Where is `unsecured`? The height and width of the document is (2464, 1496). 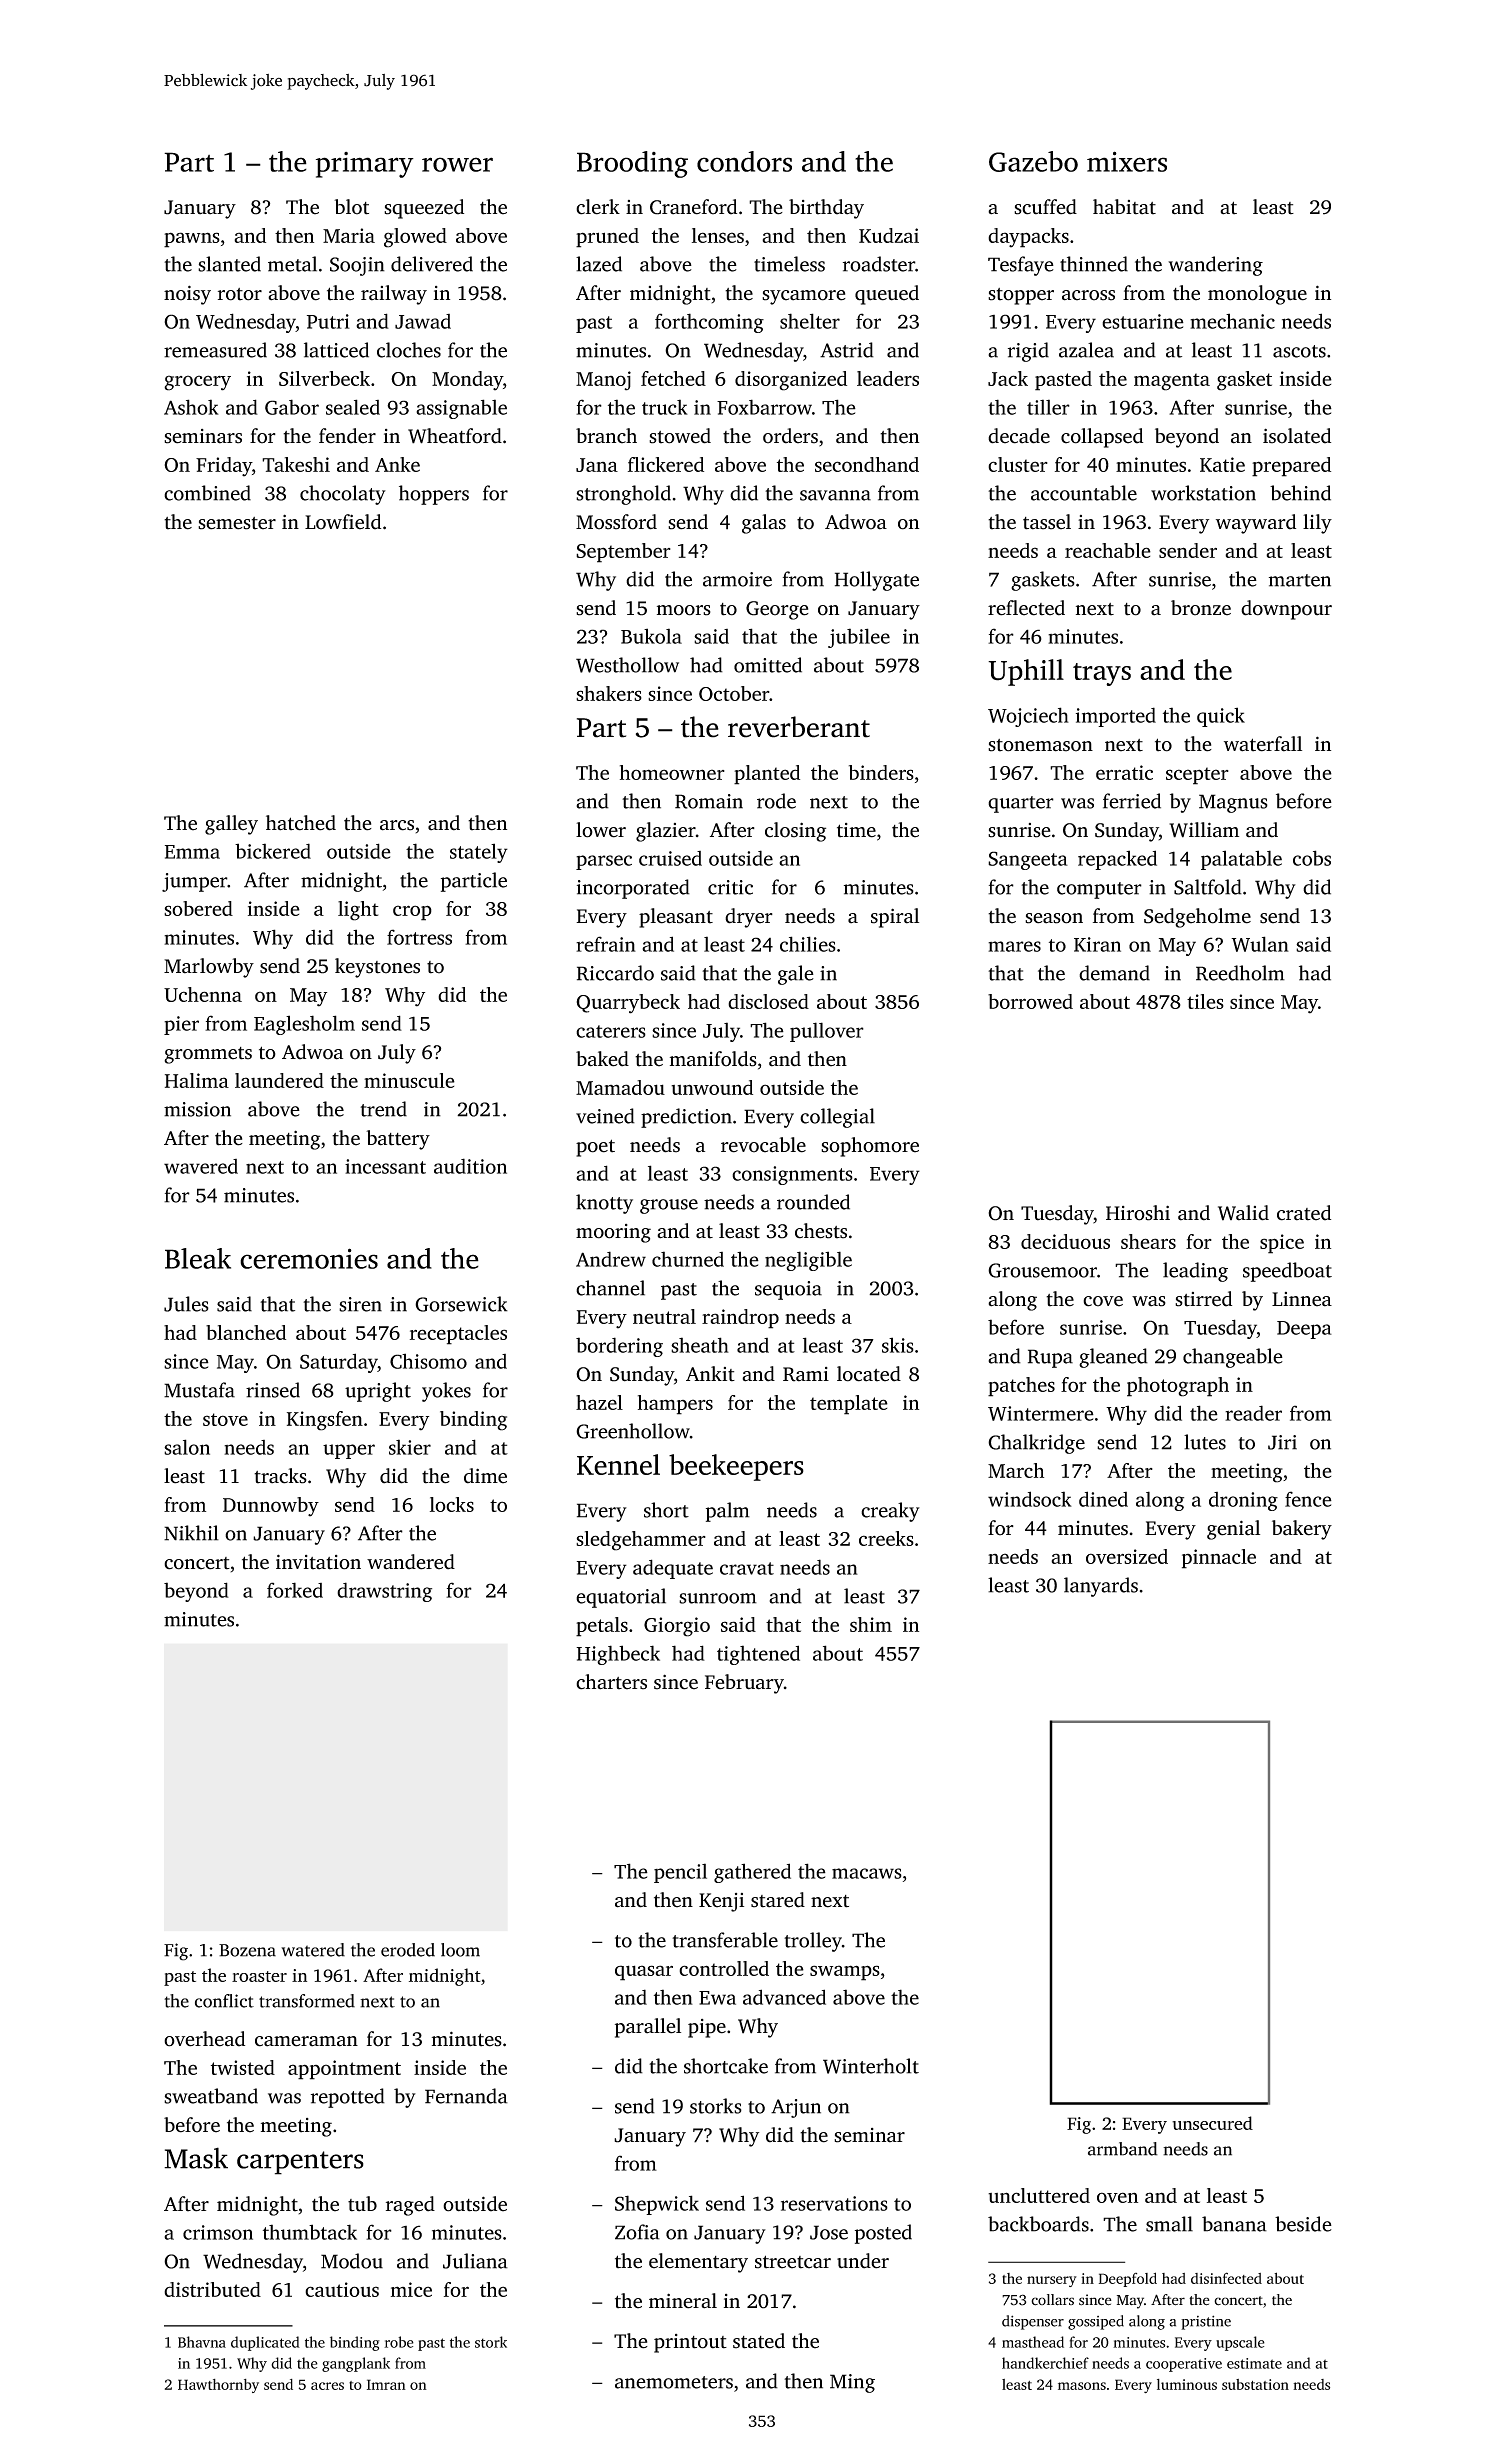
unsecured is located at coordinates (1212, 2123).
